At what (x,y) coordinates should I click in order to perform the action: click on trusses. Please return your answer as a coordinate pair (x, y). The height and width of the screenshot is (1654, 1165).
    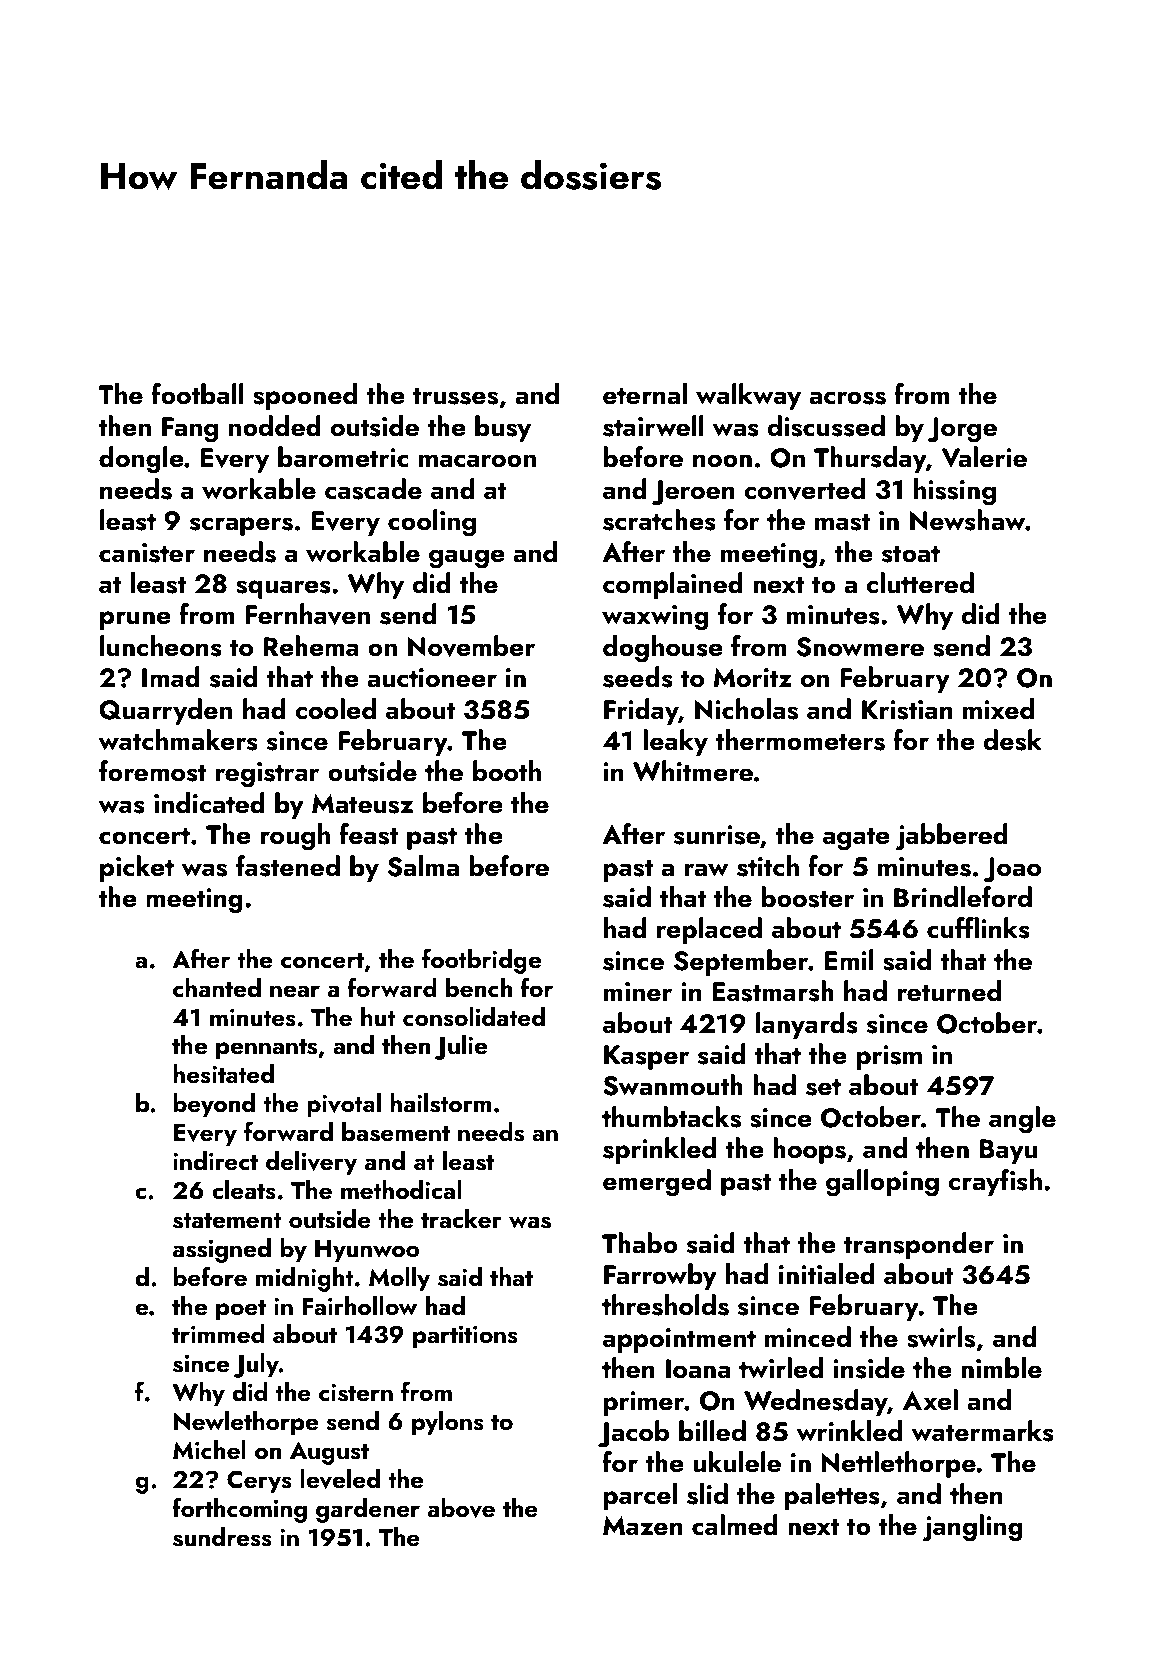
    Looking at the image, I should click on (455, 396).
